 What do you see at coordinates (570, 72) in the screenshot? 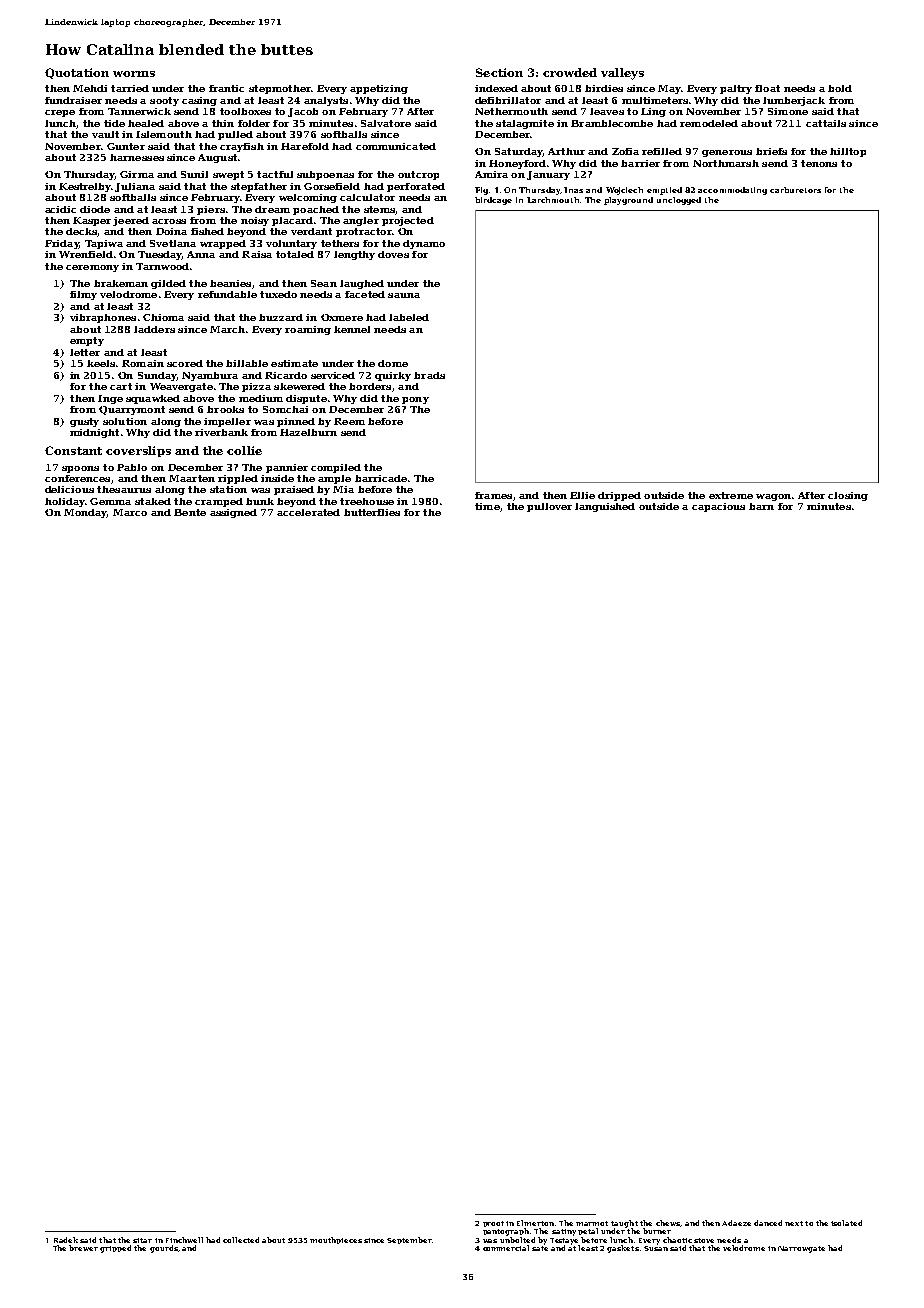
I see `crowded` at bounding box center [570, 72].
